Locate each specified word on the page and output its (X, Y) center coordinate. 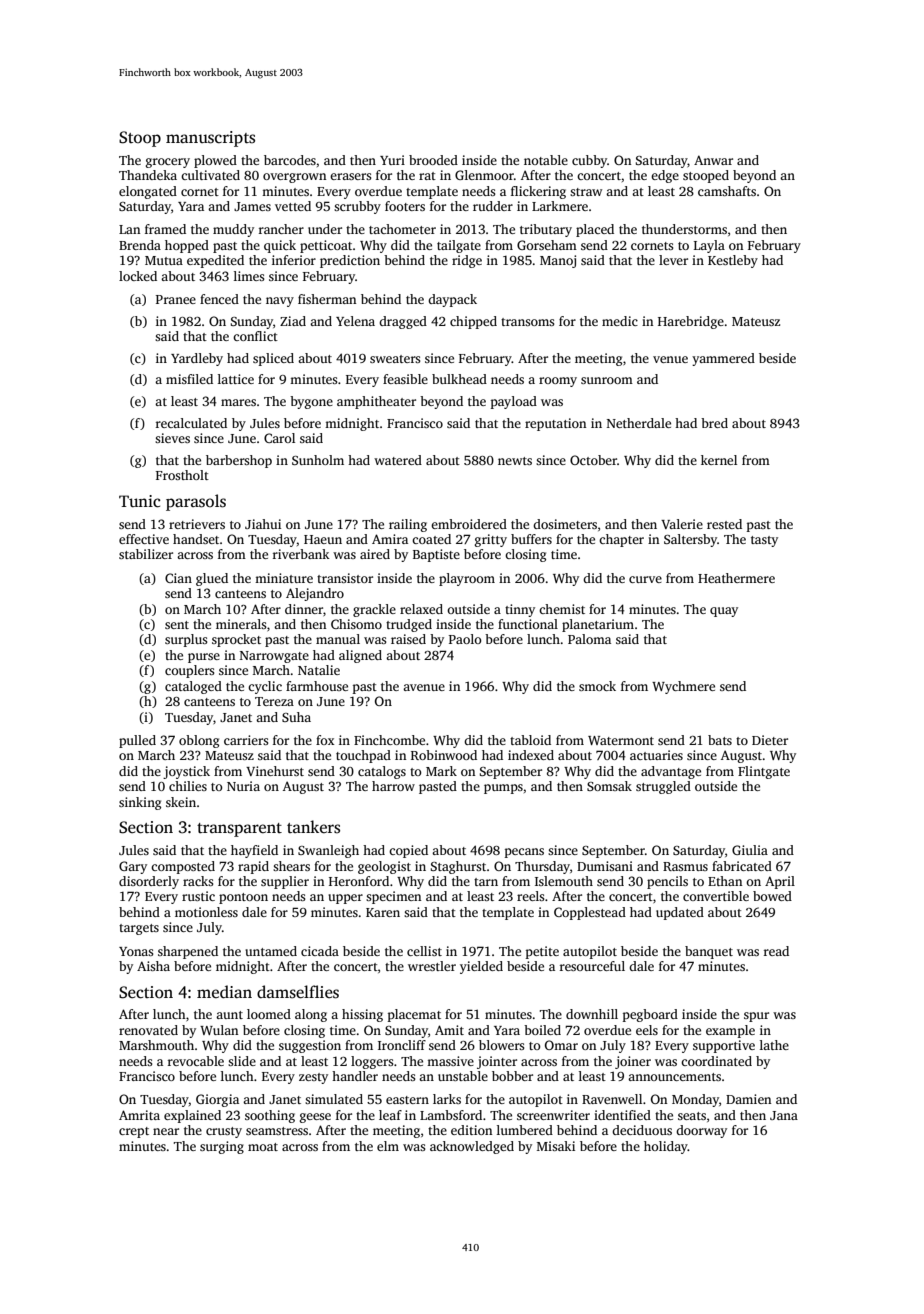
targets (139, 929)
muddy (233, 230)
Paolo (465, 639)
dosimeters (565, 524)
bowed (772, 896)
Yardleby (197, 359)
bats (720, 740)
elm (388, 1146)
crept (134, 1132)
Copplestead (590, 913)
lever (673, 260)
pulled (137, 741)
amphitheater (376, 402)
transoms (528, 322)
